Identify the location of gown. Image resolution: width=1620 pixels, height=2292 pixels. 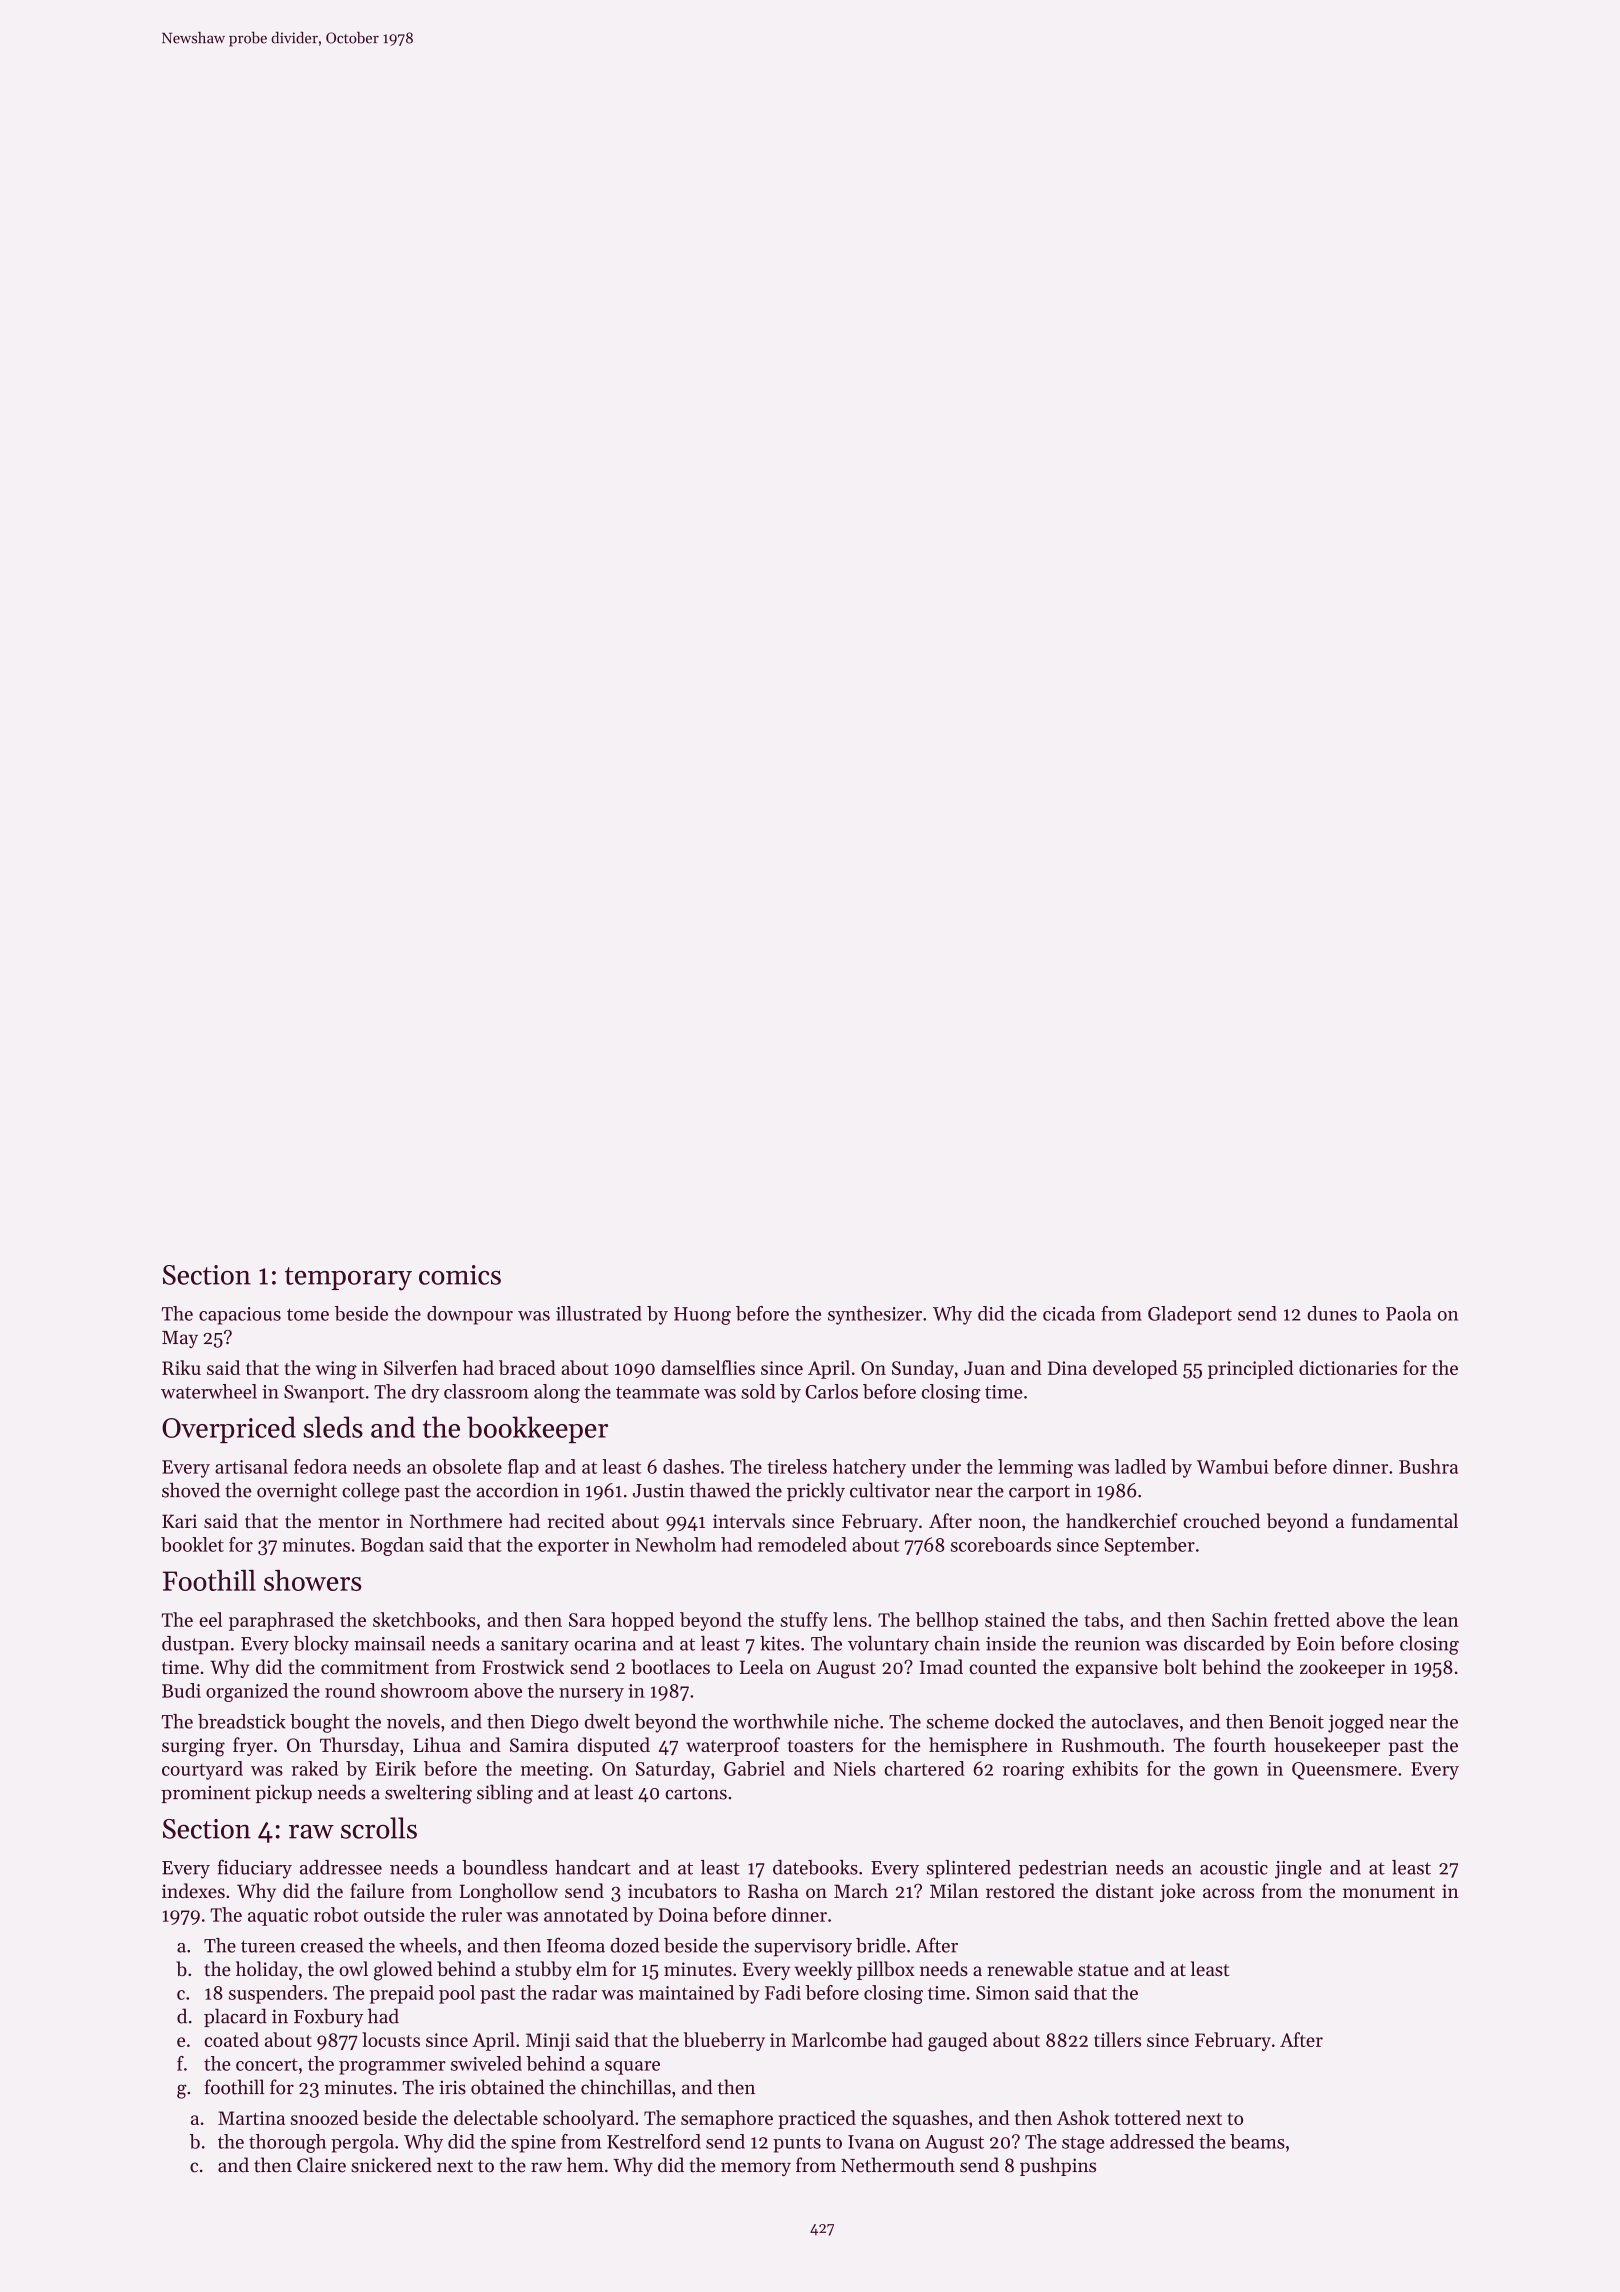
(1236, 1773).
